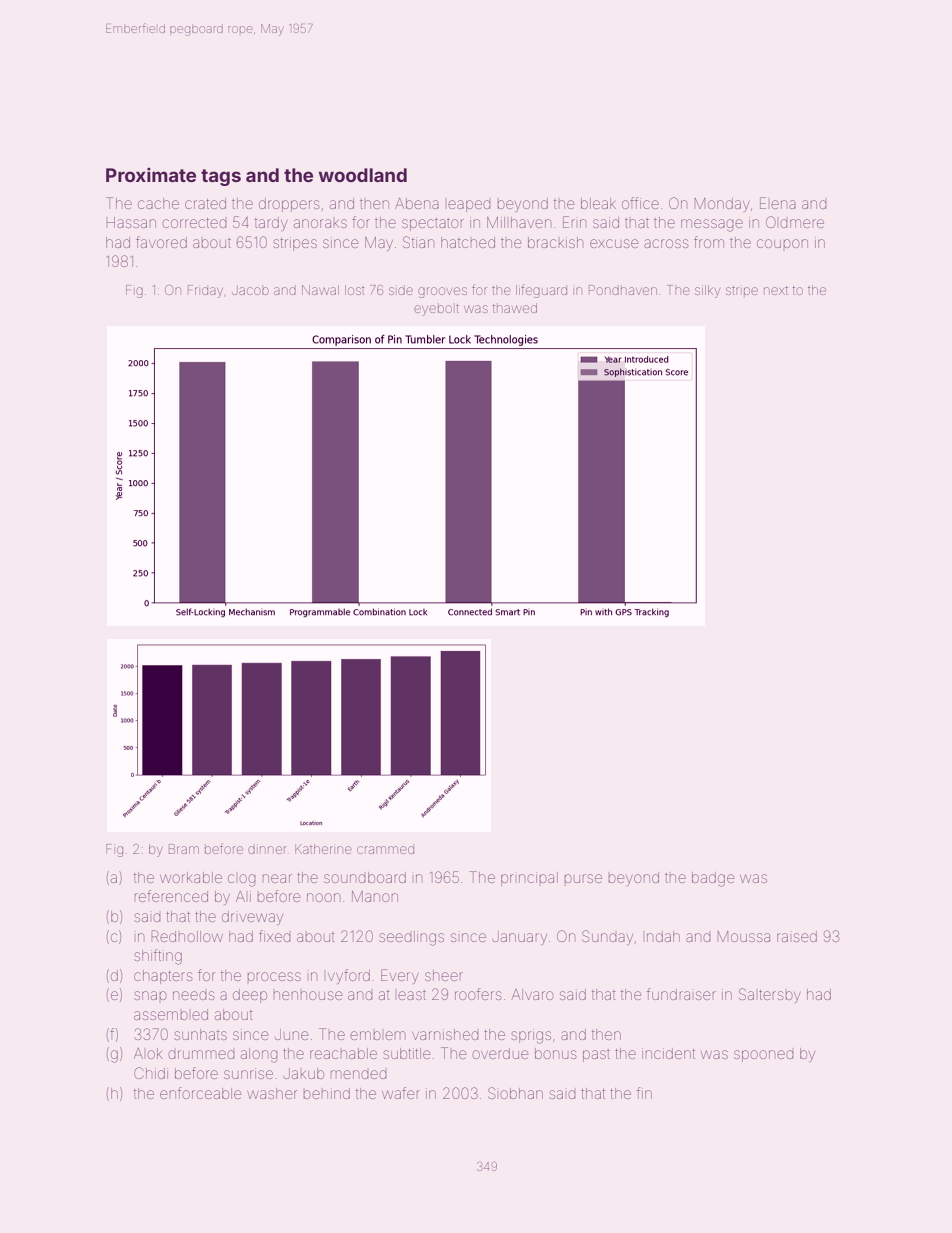  Describe the element at coordinates (250, 290) in the screenshot. I see `Jacob` at that location.
